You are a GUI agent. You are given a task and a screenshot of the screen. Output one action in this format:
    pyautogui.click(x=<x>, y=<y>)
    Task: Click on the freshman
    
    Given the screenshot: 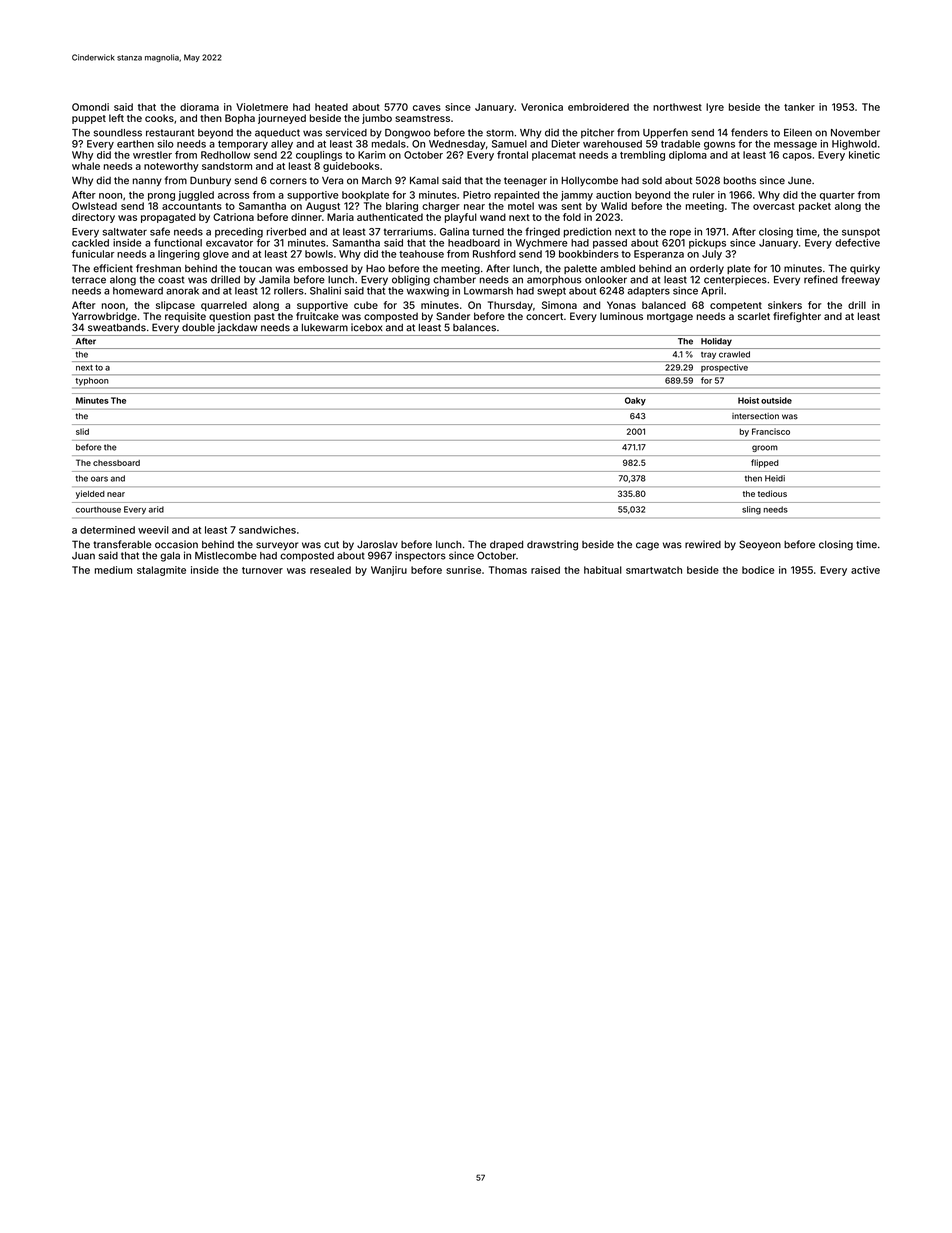 What is the action you would take?
    pyautogui.click(x=158, y=268)
